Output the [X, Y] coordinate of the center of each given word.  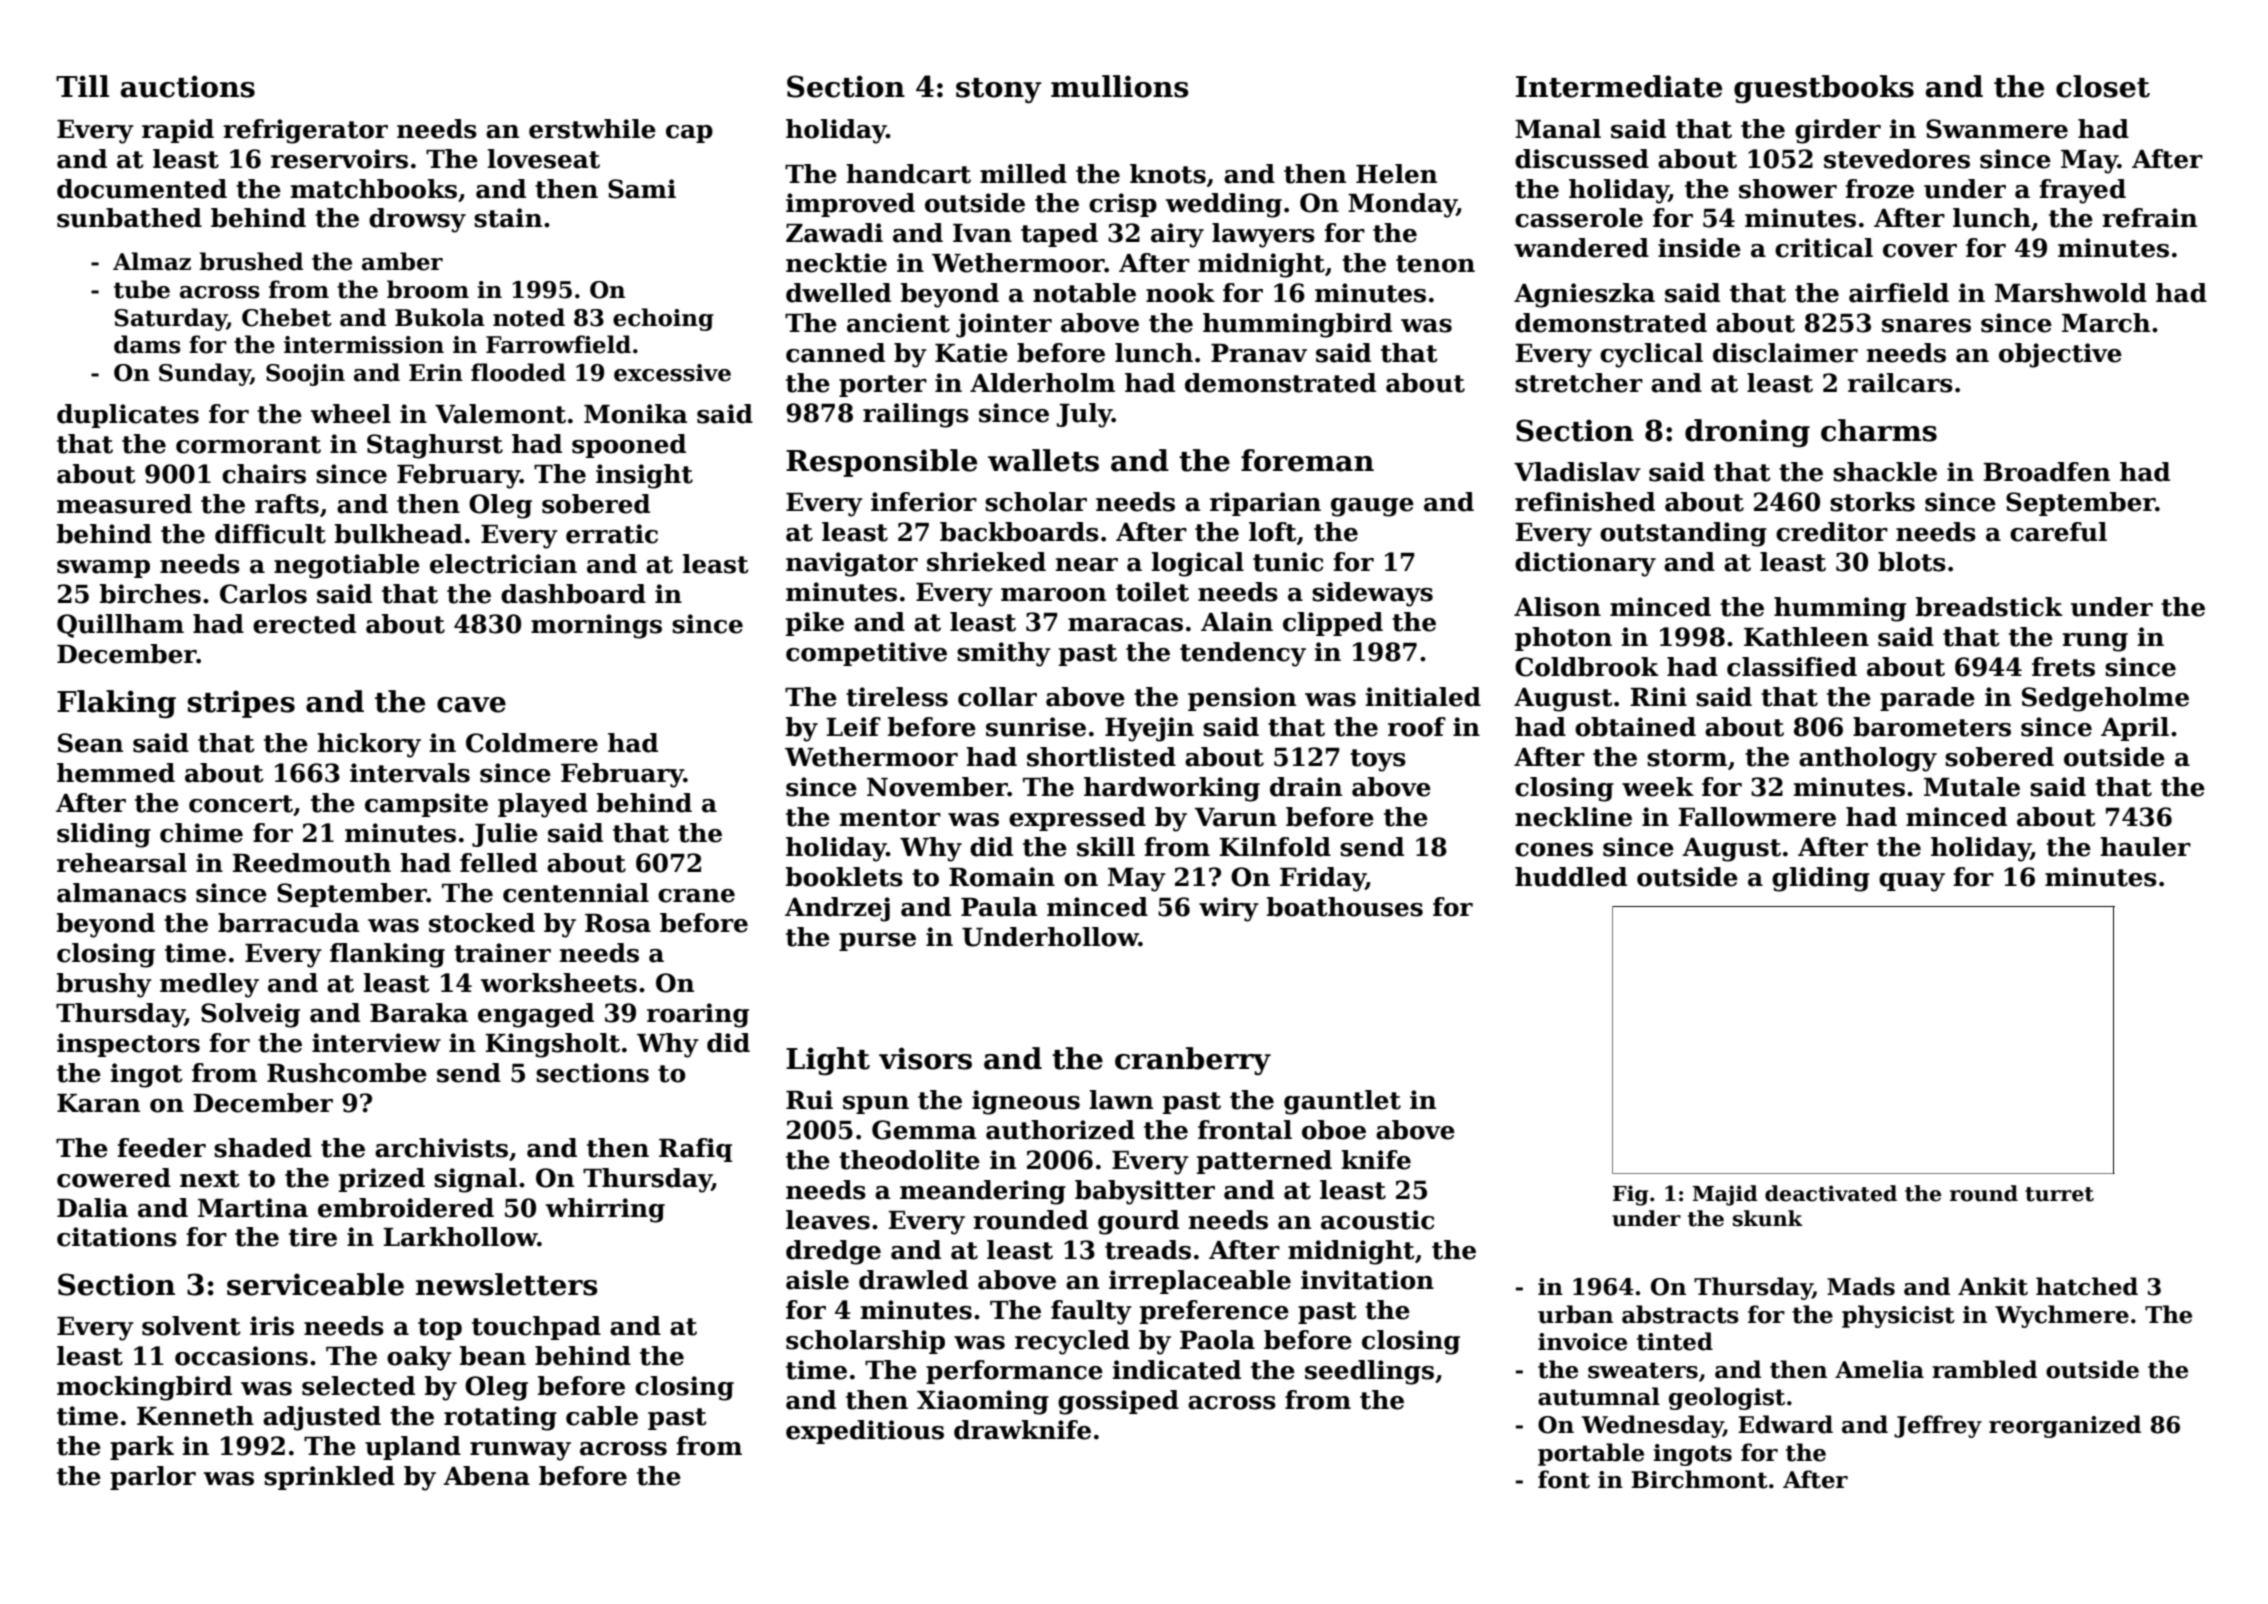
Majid [1725, 1195]
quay [1912, 882]
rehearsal [122, 863]
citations [117, 1237]
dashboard [573, 594]
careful [2058, 532]
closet [2103, 86]
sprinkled [329, 1478]
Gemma [924, 1130]
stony [999, 90]
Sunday [205, 374]
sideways [1372, 594]
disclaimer [1785, 353]
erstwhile [592, 129]
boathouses [1345, 907]
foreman [1307, 460]
